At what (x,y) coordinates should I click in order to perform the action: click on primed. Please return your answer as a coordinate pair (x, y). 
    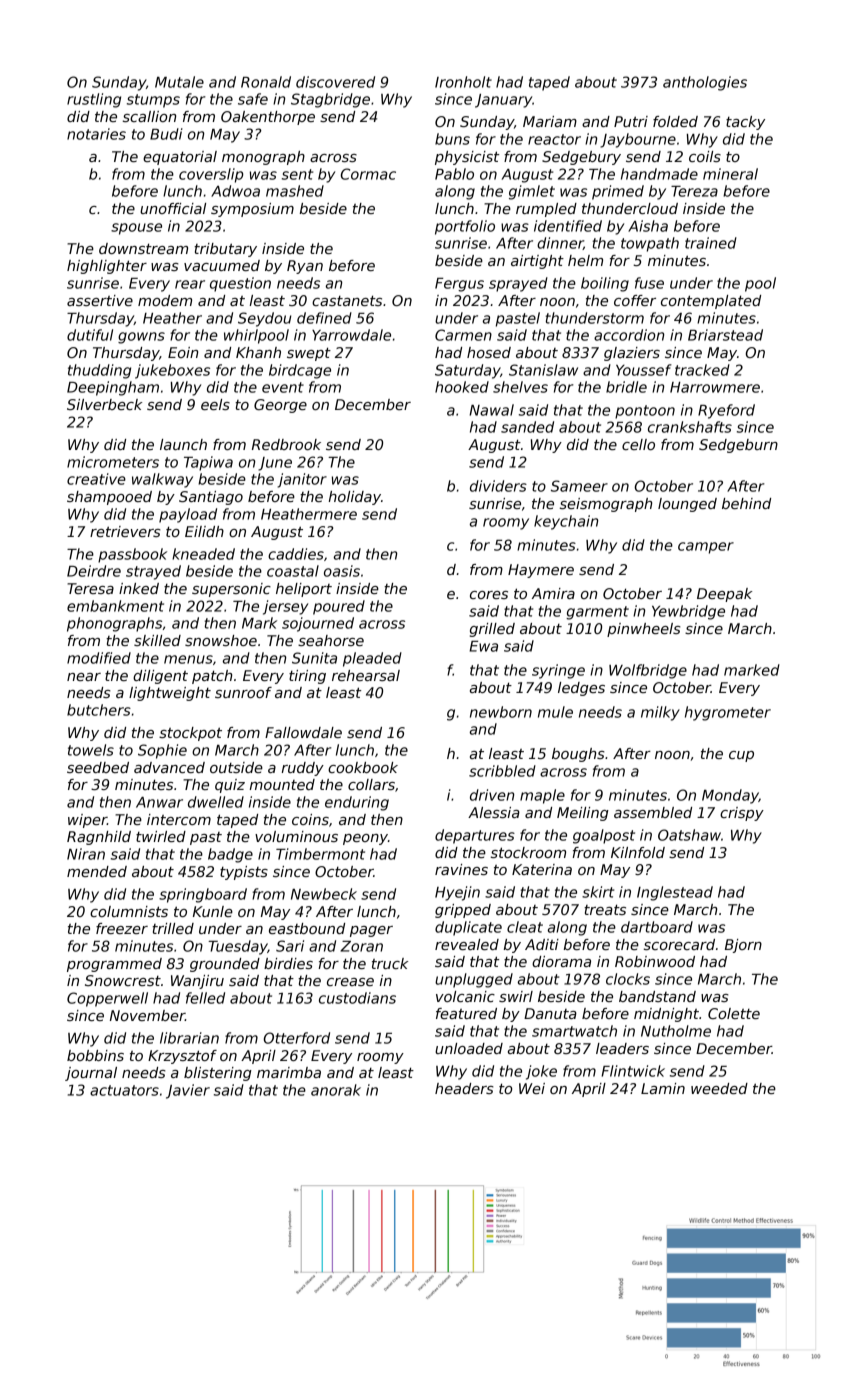
    Looking at the image, I should click on (618, 192).
